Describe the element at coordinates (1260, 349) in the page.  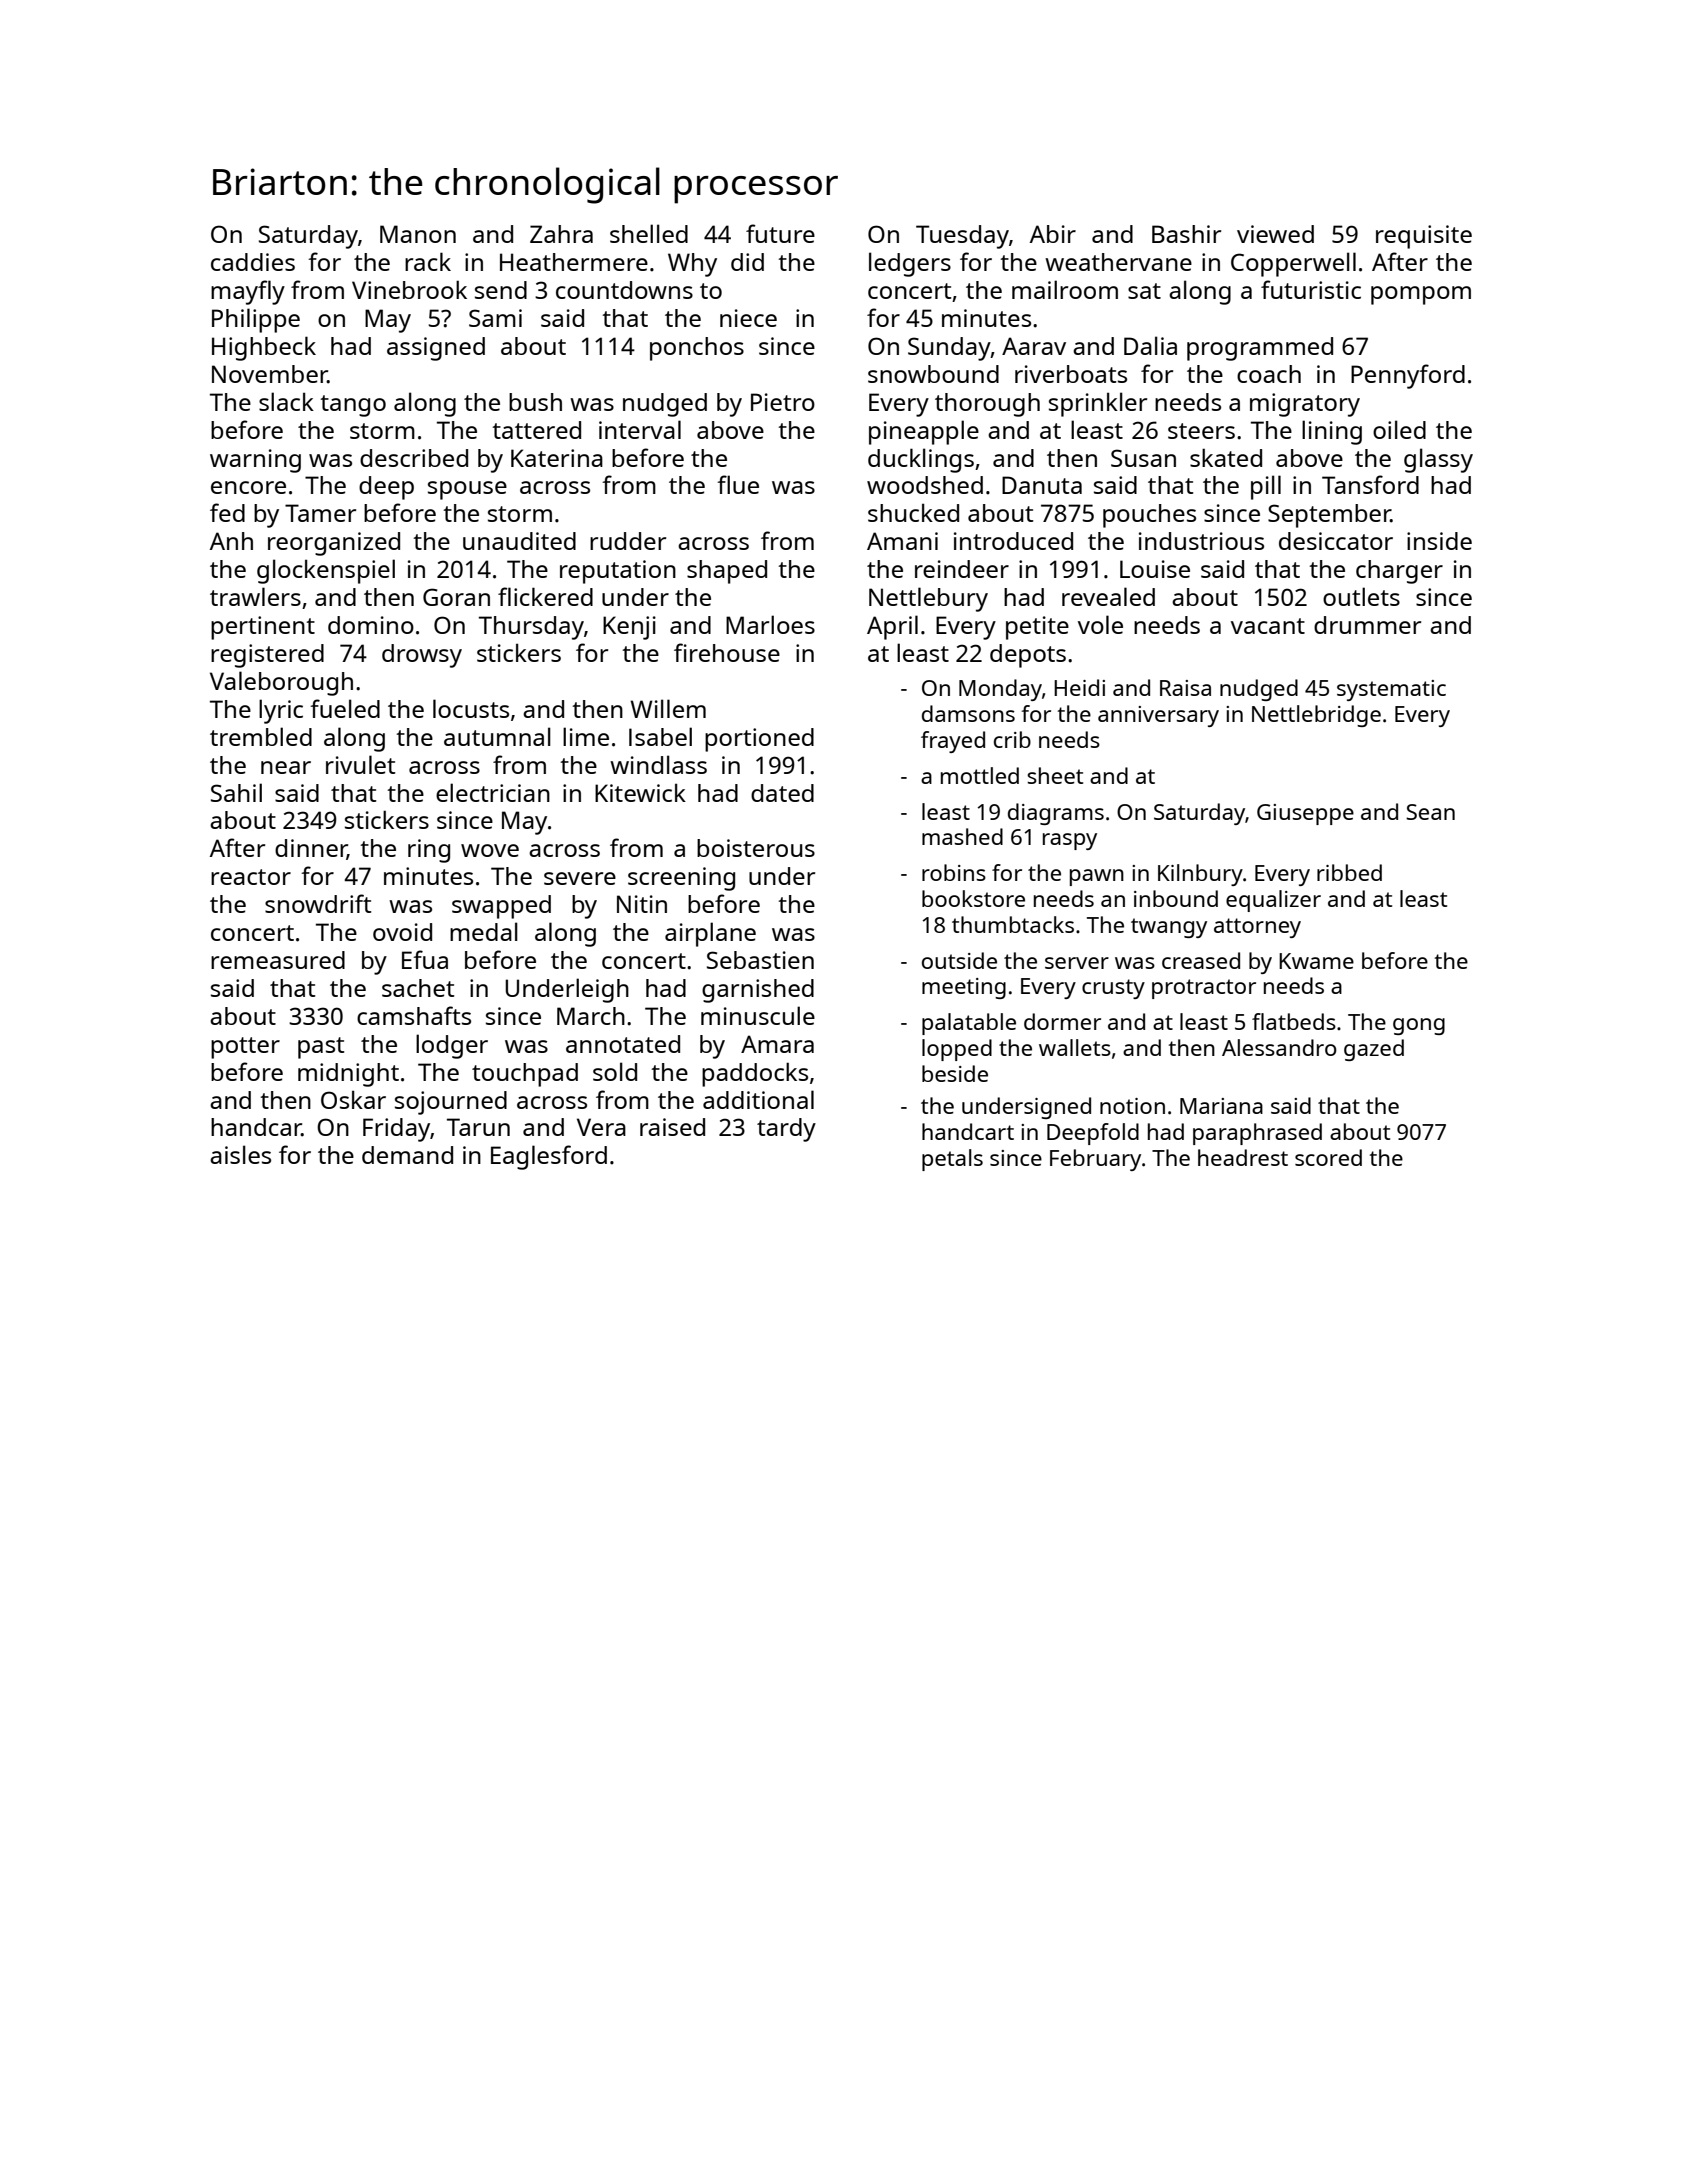
I see `programmed` at that location.
